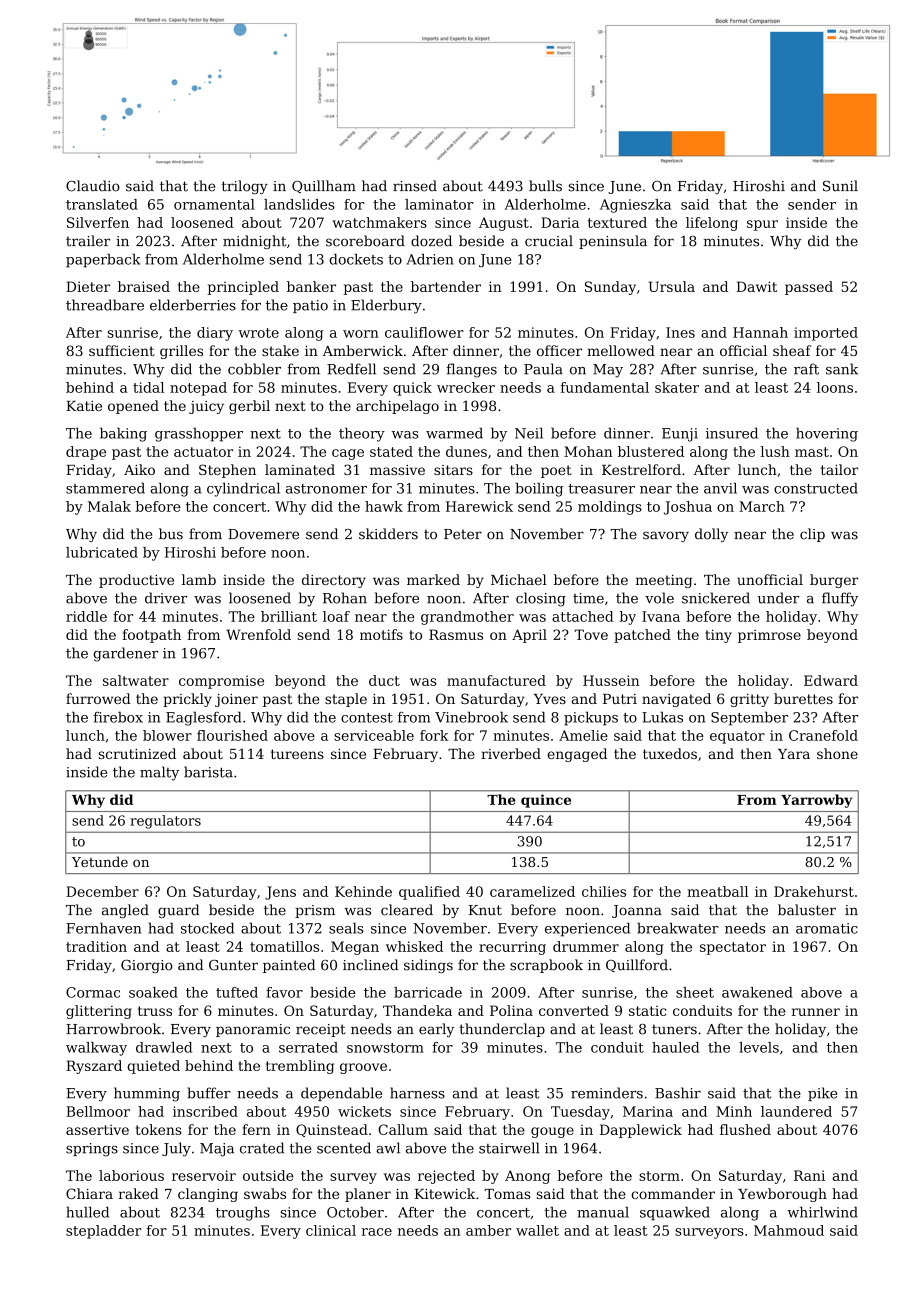 The height and width of the image is (1308, 924). What do you see at coordinates (678, 928) in the image?
I see `breakwater` at bounding box center [678, 928].
